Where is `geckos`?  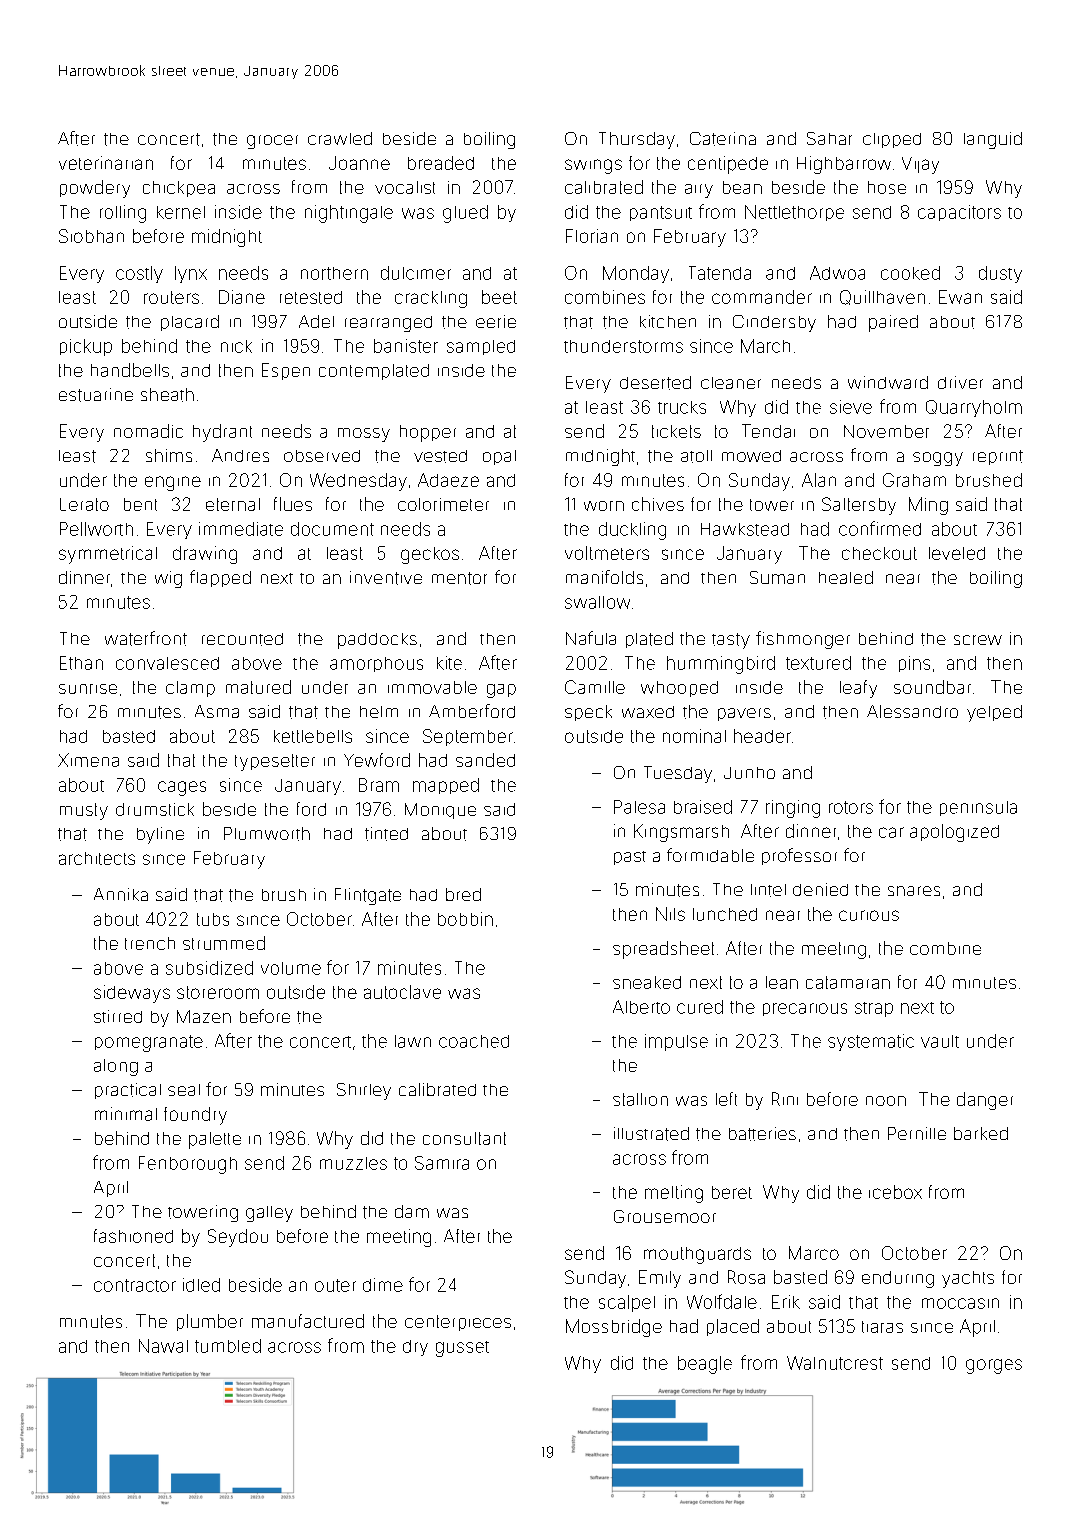 geckos is located at coordinates (430, 555).
